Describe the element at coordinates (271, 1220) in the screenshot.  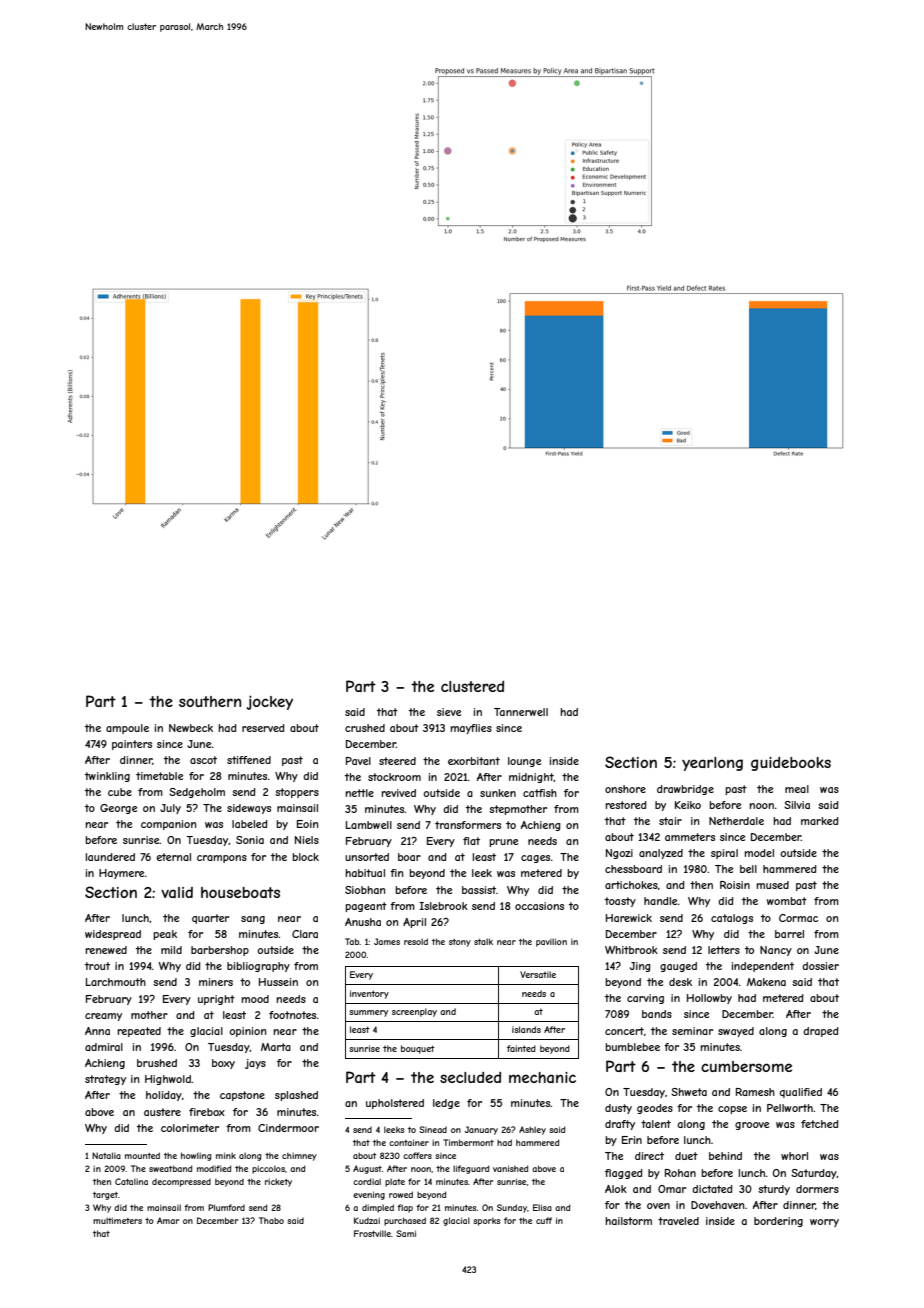
I see `Thabo` at that location.
